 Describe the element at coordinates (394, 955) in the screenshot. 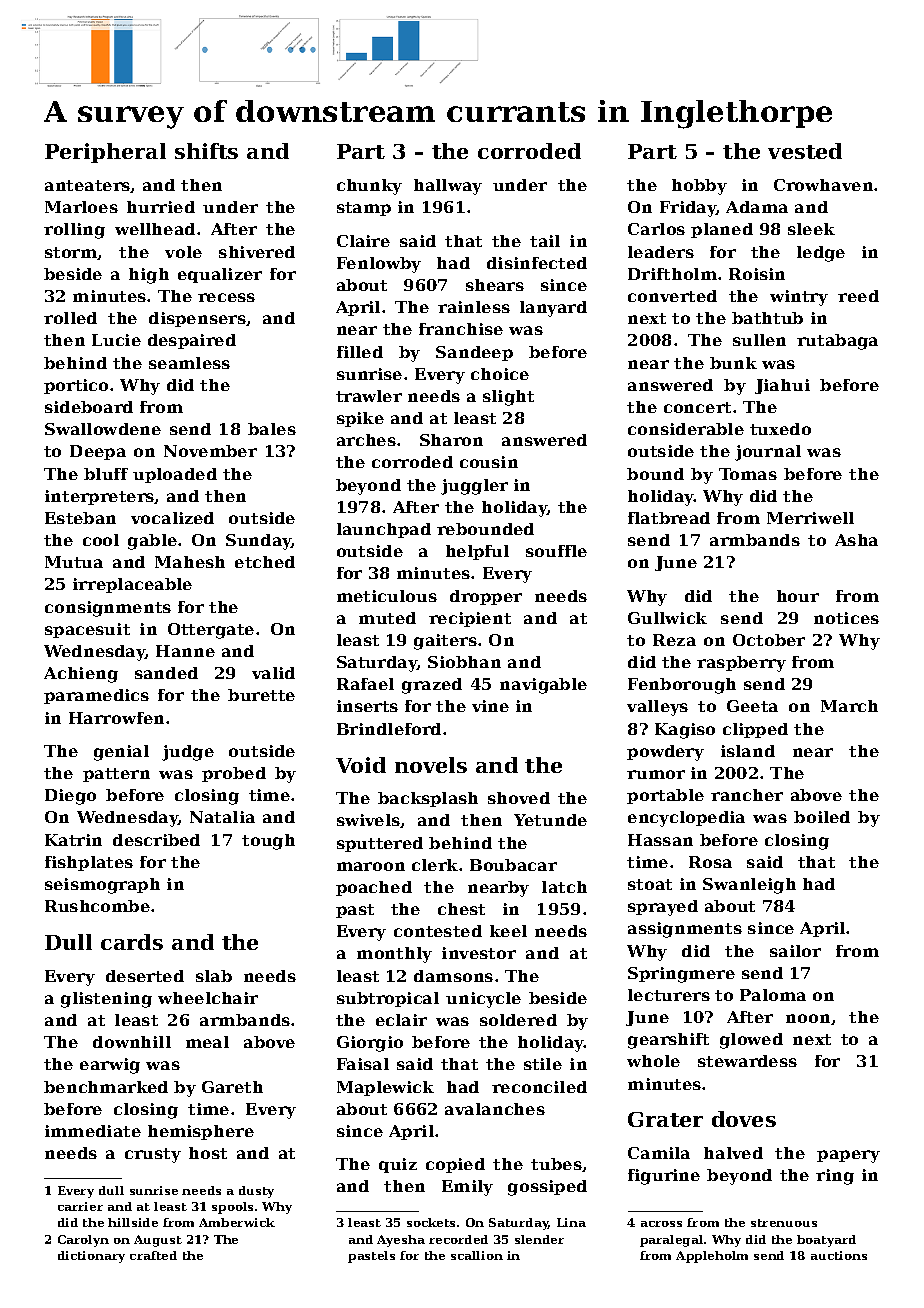

I see `monthly` at that location.
